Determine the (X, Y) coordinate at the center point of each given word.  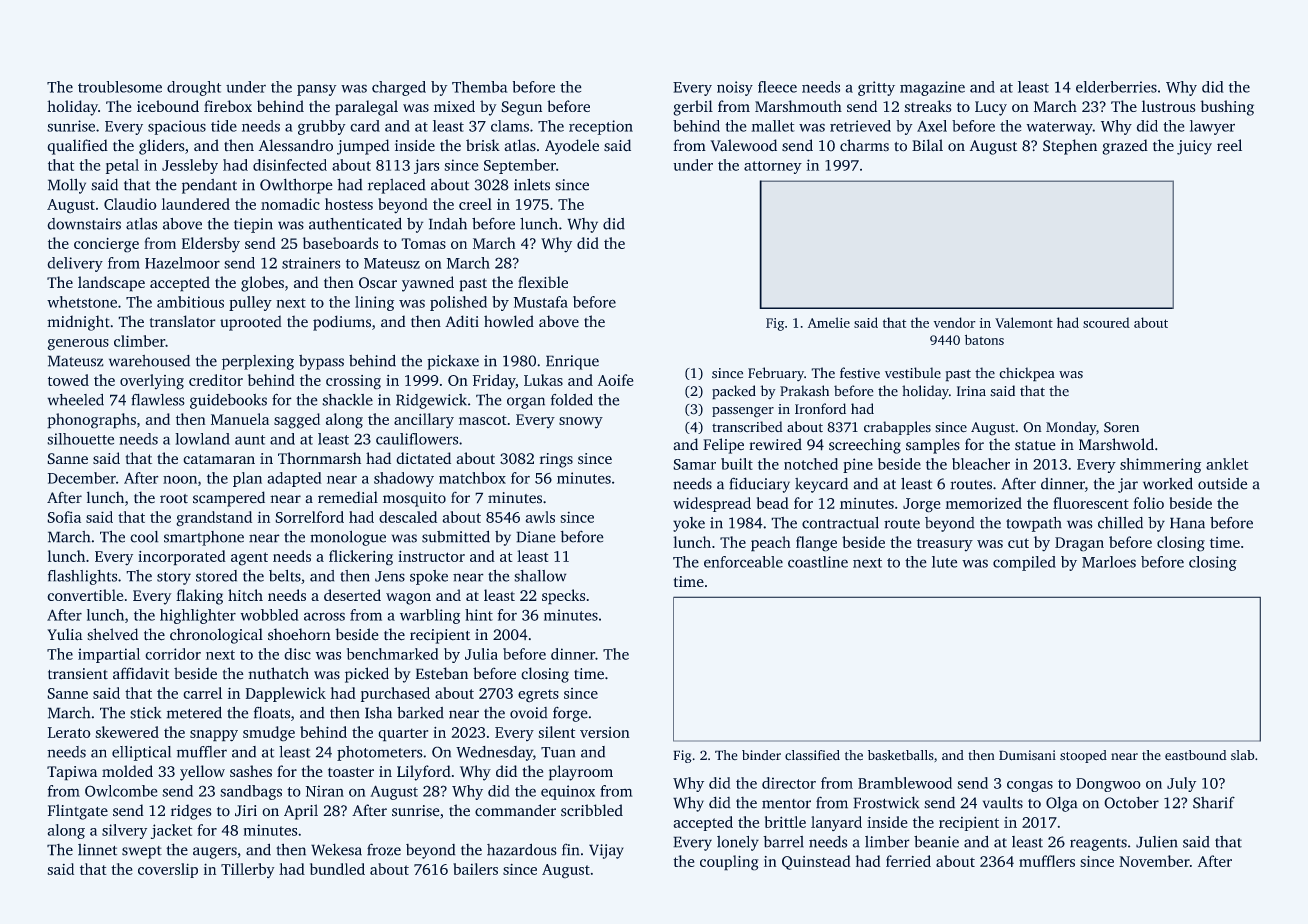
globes (262, 284)
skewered (127, 732)
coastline (818, 562)
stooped (1083, 756)
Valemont (1024, 322)
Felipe (723, 446)
